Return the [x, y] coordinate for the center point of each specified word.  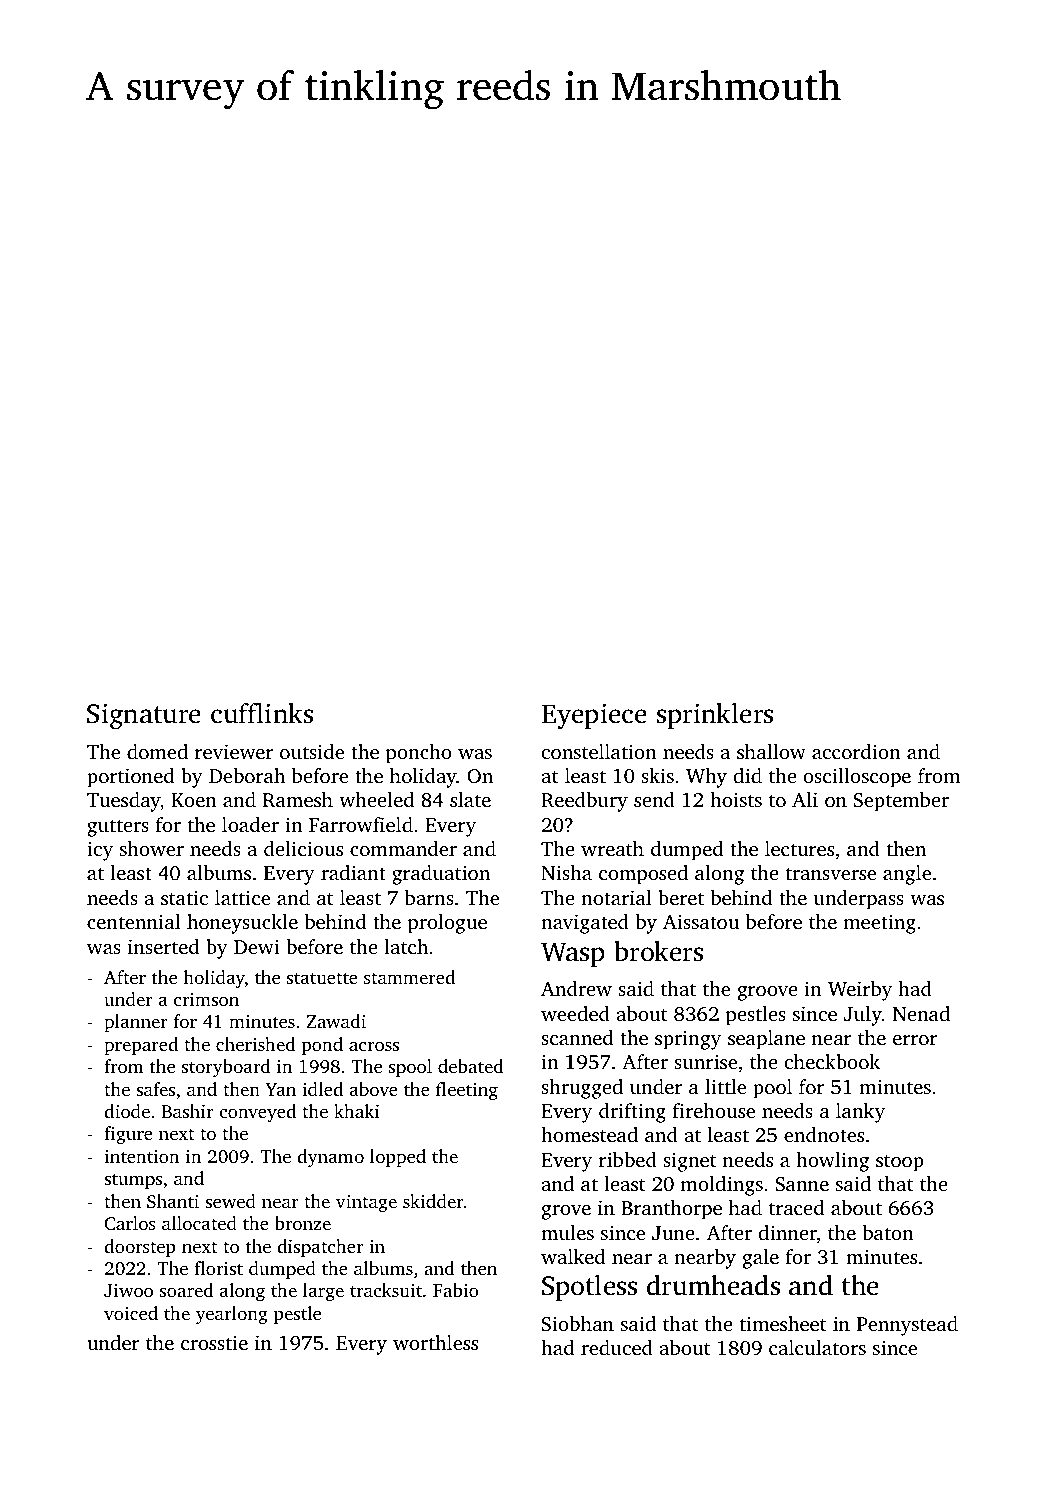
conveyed [257, 1113]
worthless [435, 1342]
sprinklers [715, 716]
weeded [575, 1013]
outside [312, 751]
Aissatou [701, 921]
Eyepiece [594, 716]
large [323, 1292]
